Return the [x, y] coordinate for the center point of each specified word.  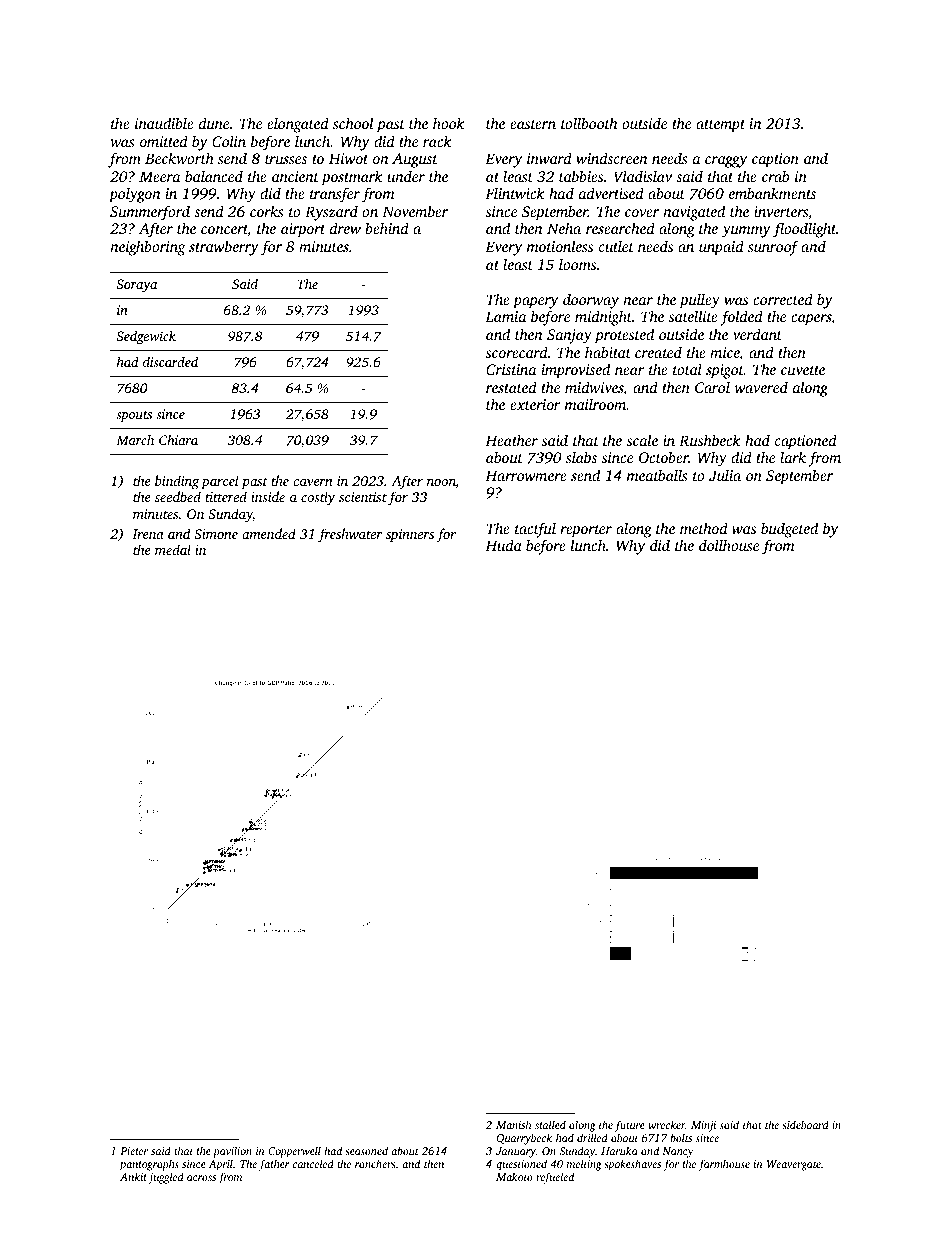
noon [441, 484]
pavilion [232, 1152]
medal [173, 549]
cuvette [803, 370]
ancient [295, 176]
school [353, 123]
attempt [720, 126]
